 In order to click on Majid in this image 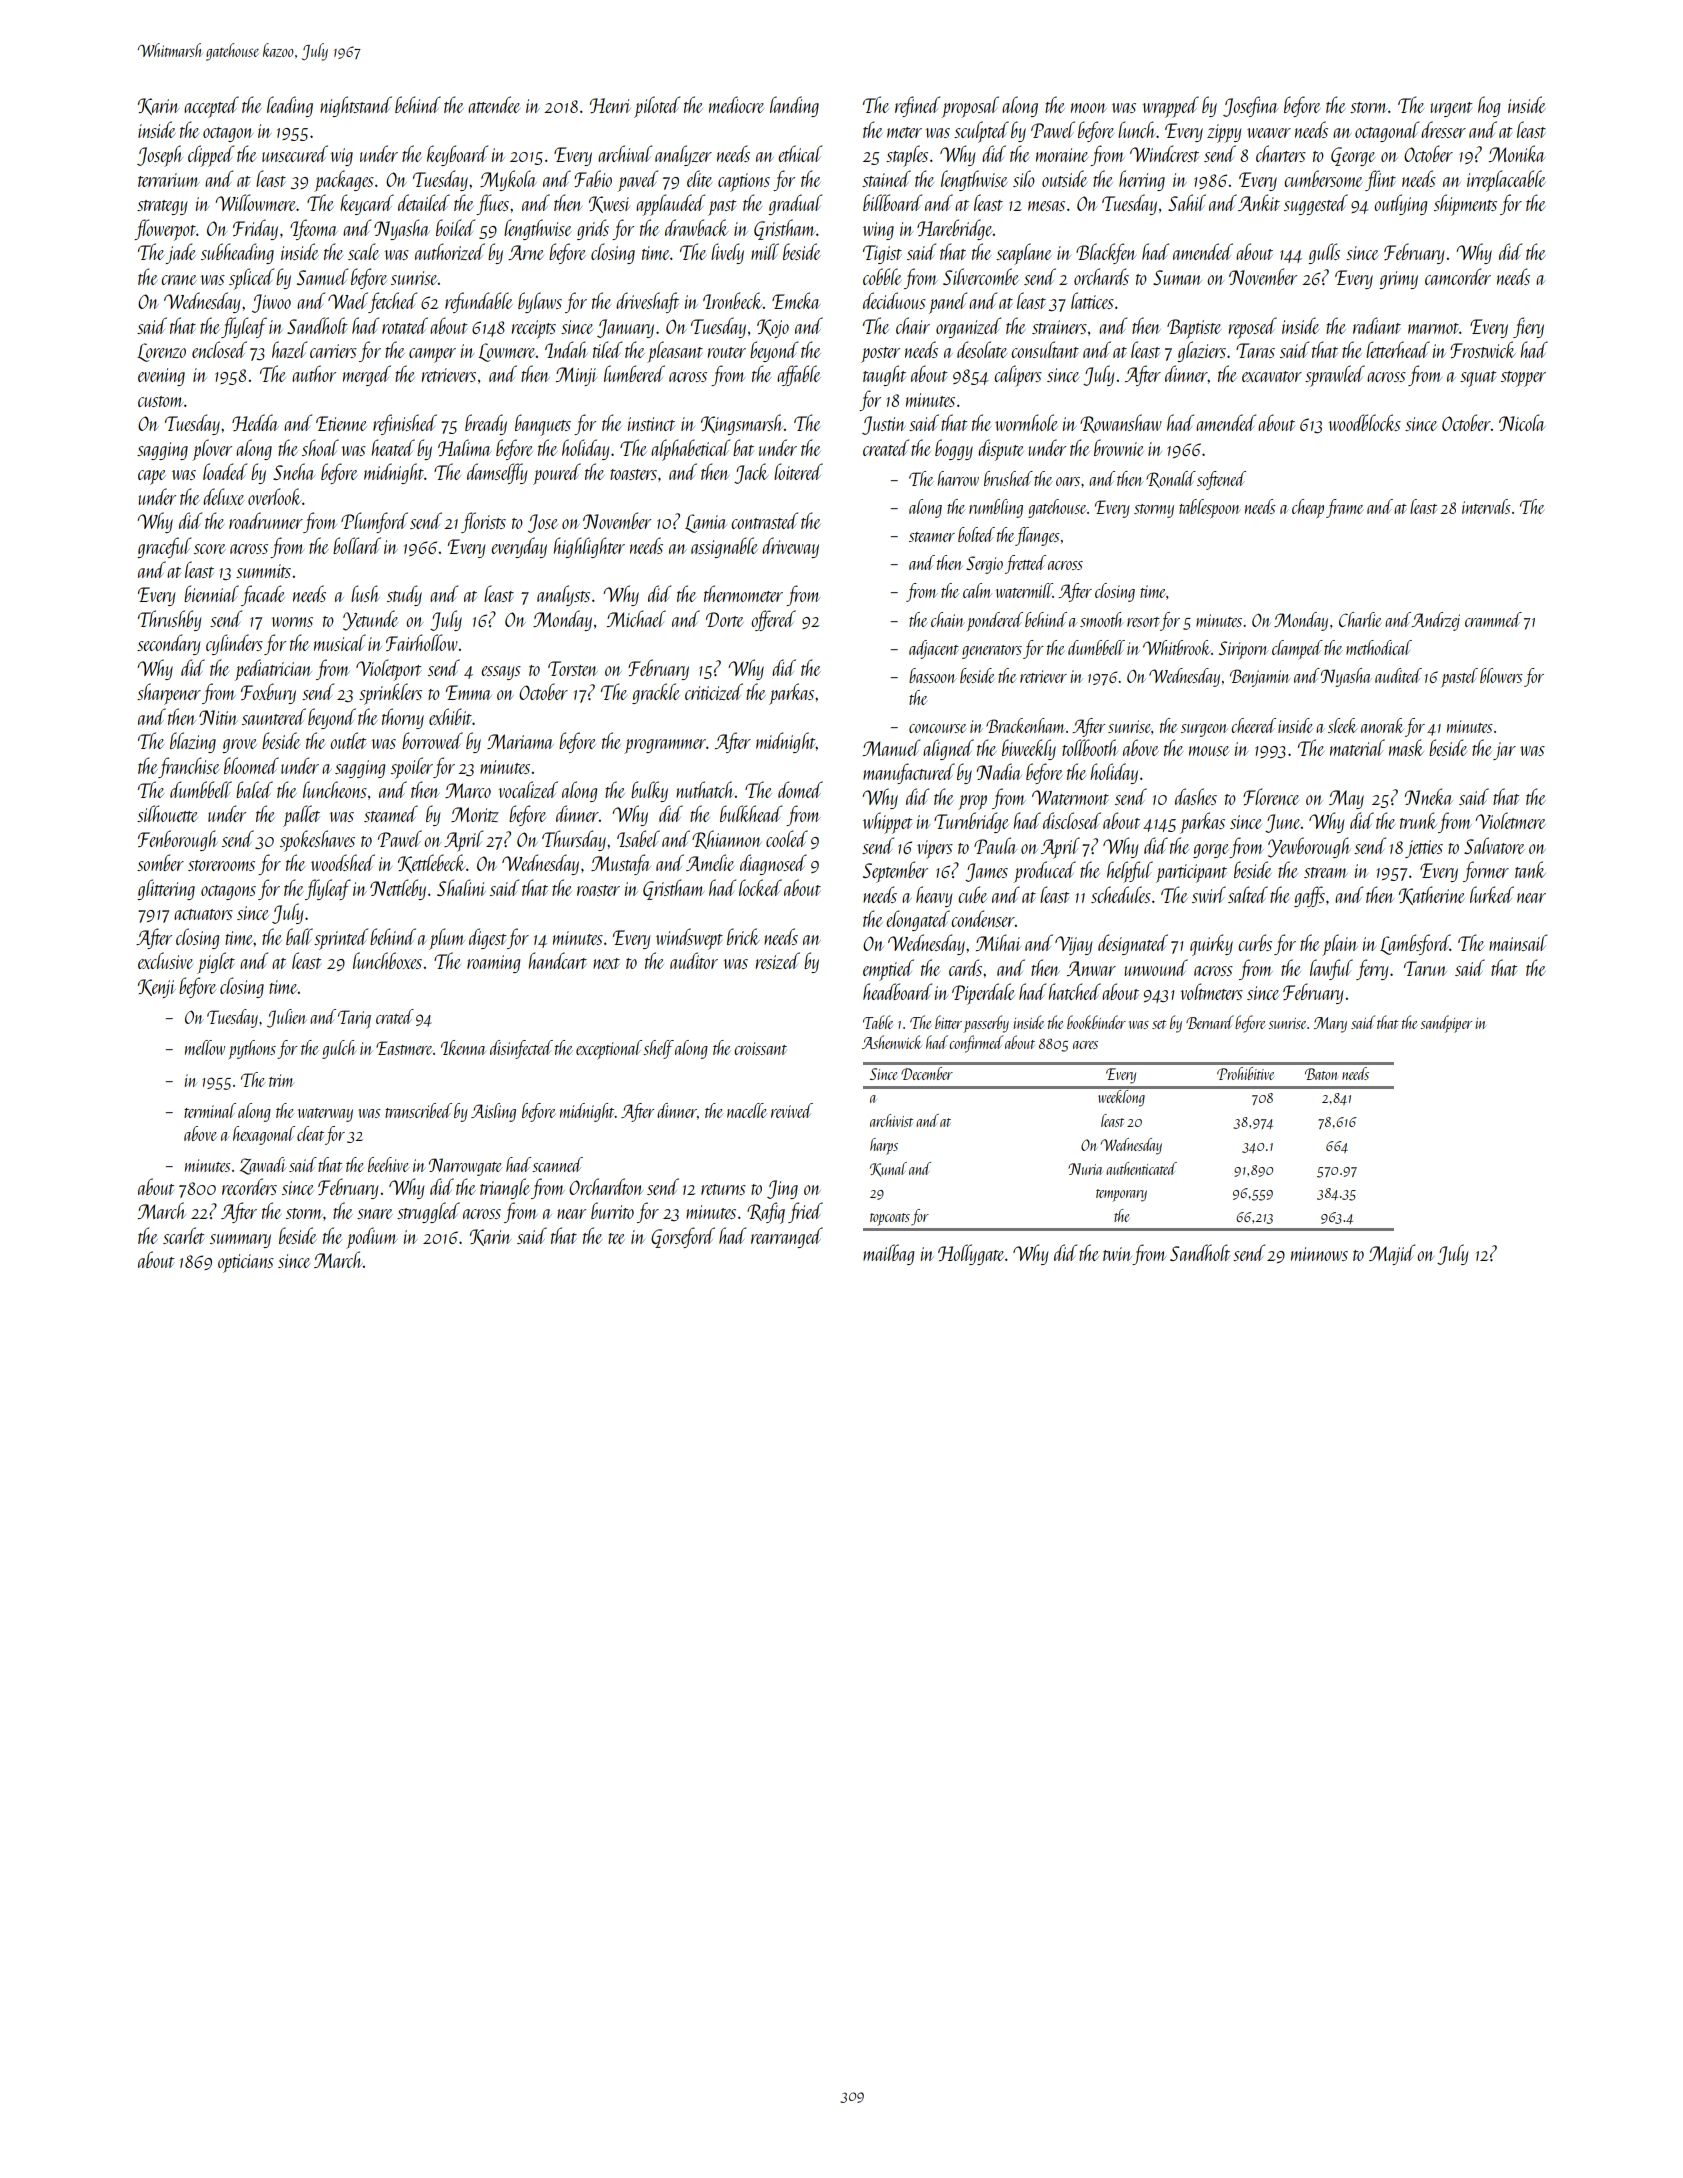, I will do `click(1392, 1254)`.
